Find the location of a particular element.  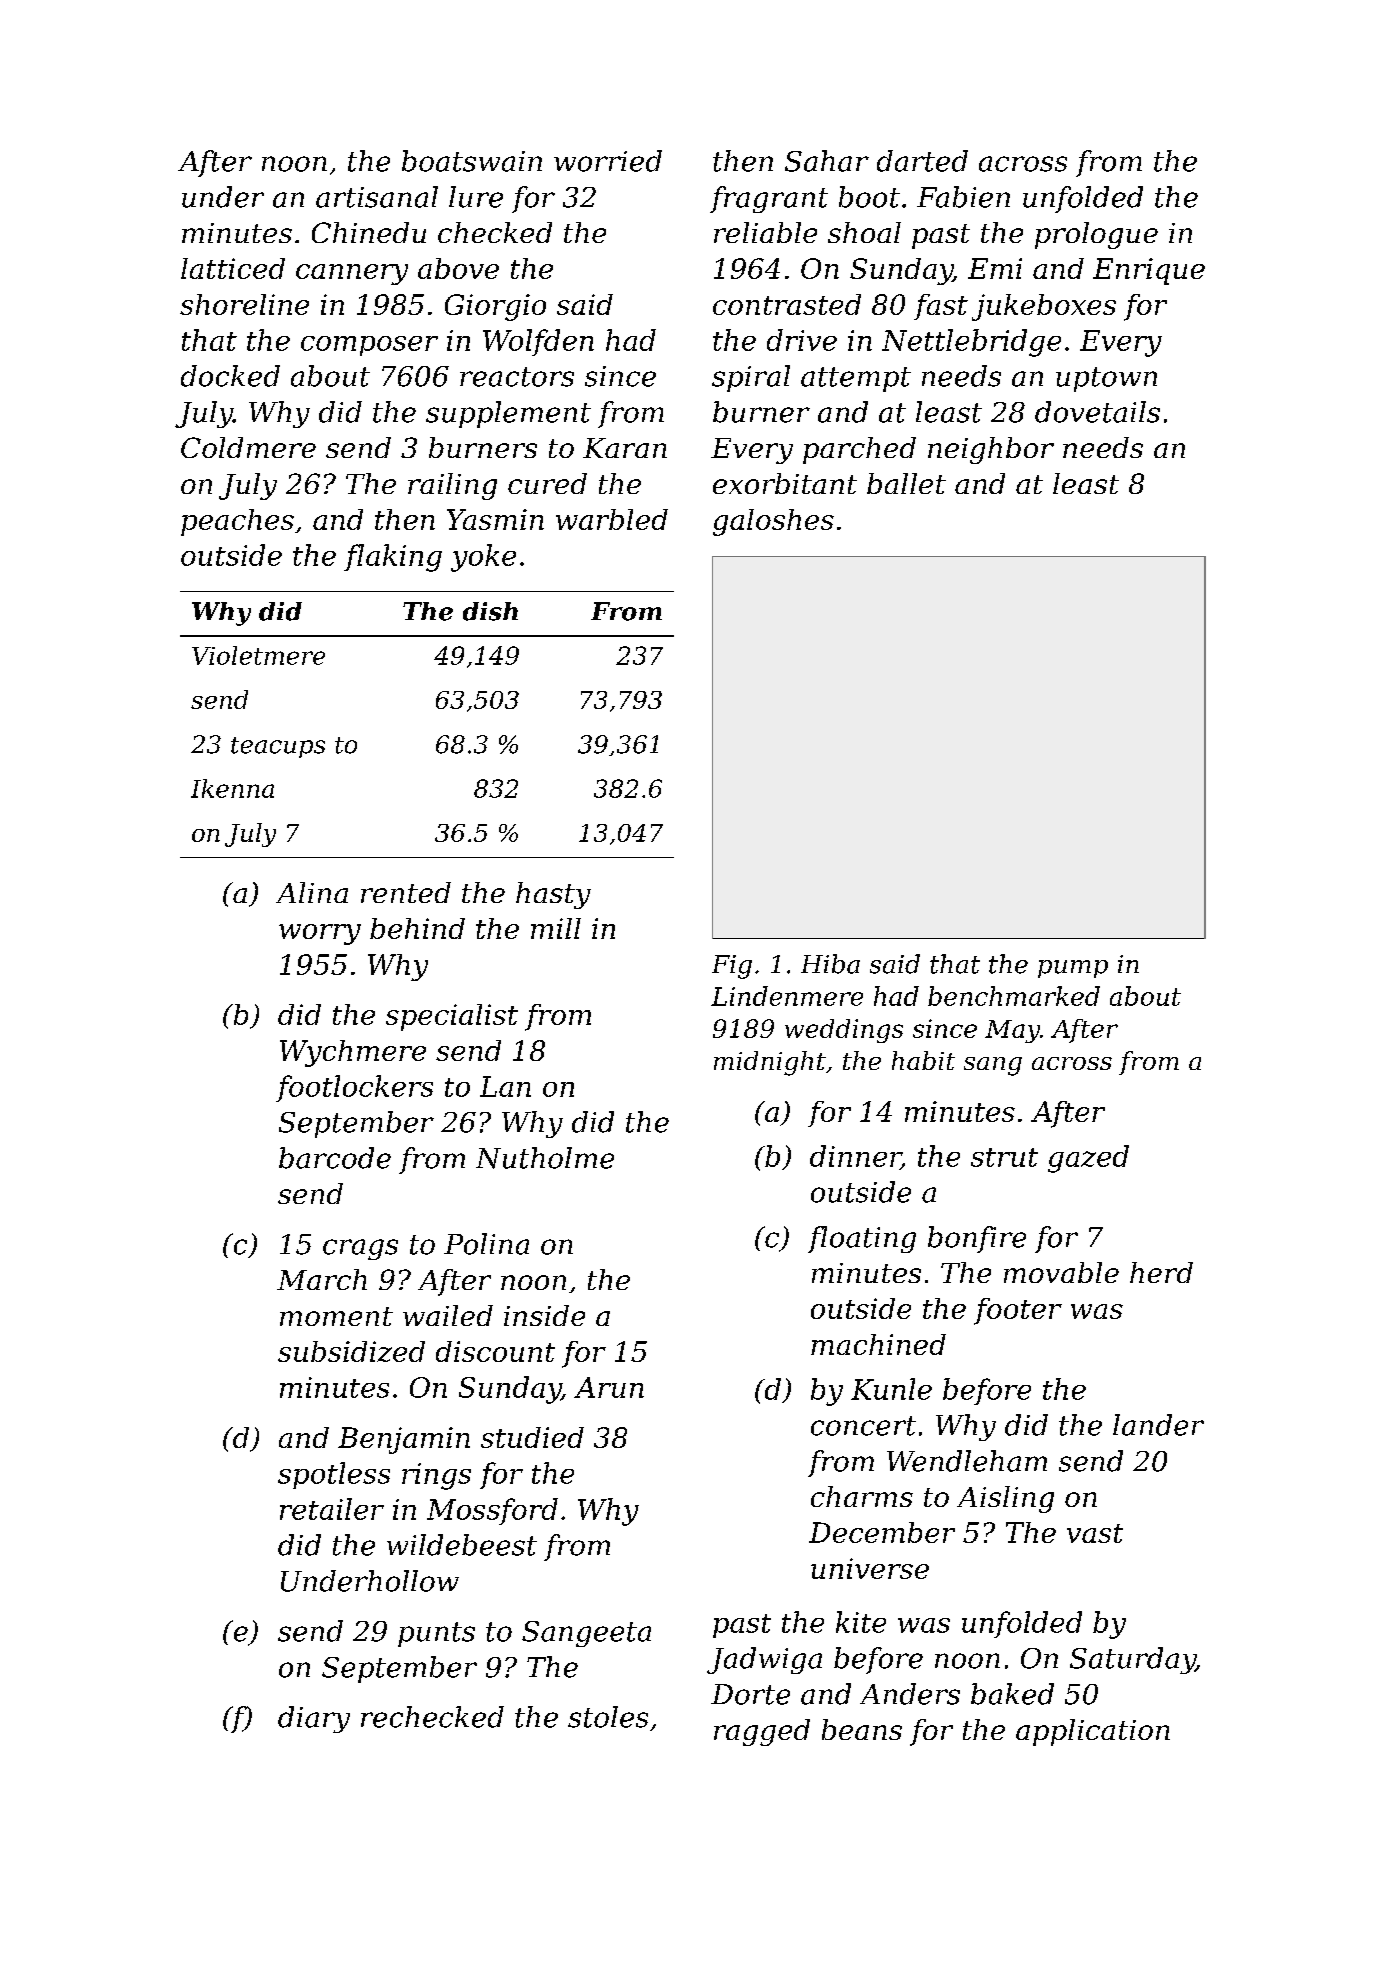

herd is located at coordinates (1161, 1272).
